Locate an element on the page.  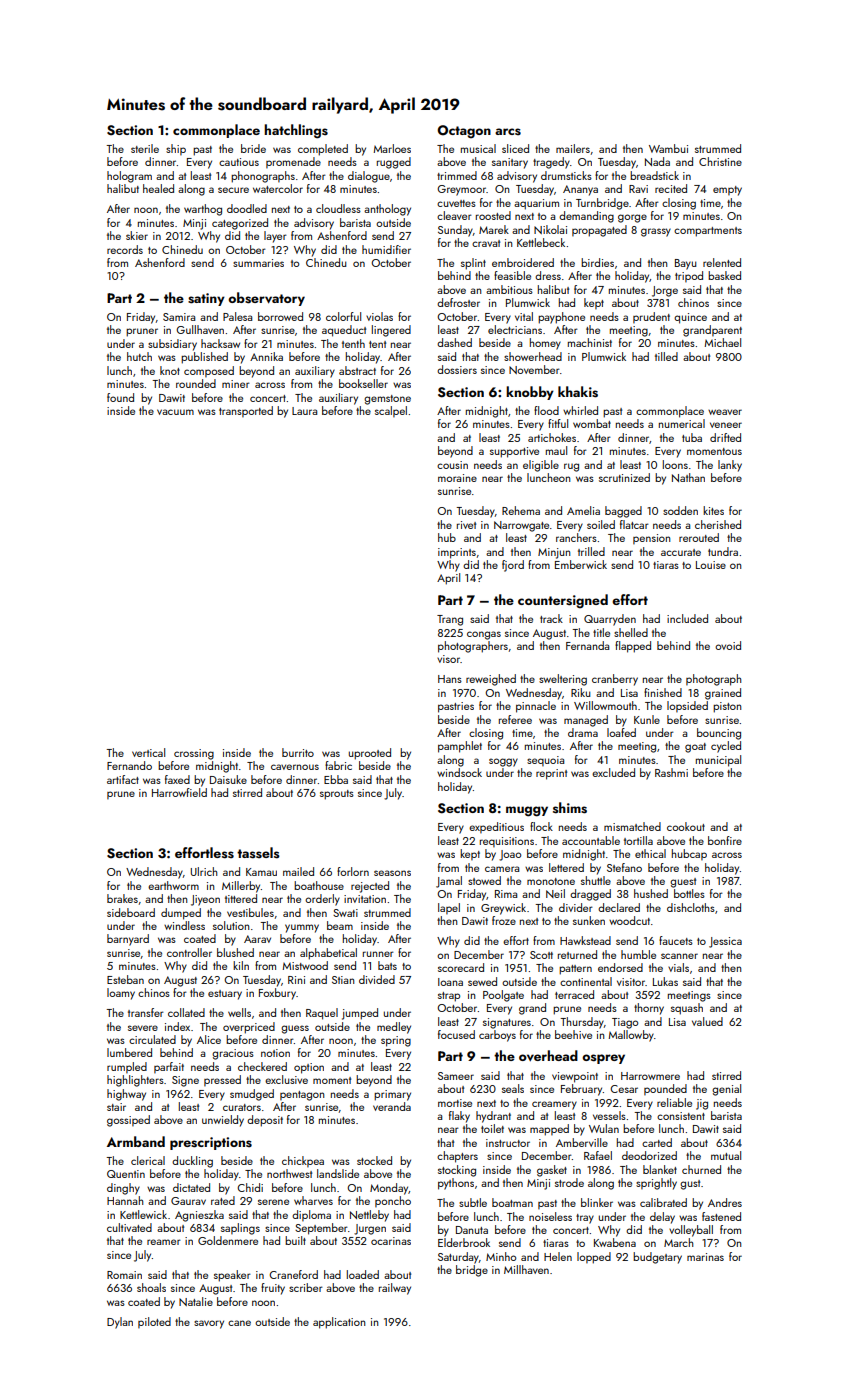
roosted is located at coordinates (493, 215).
